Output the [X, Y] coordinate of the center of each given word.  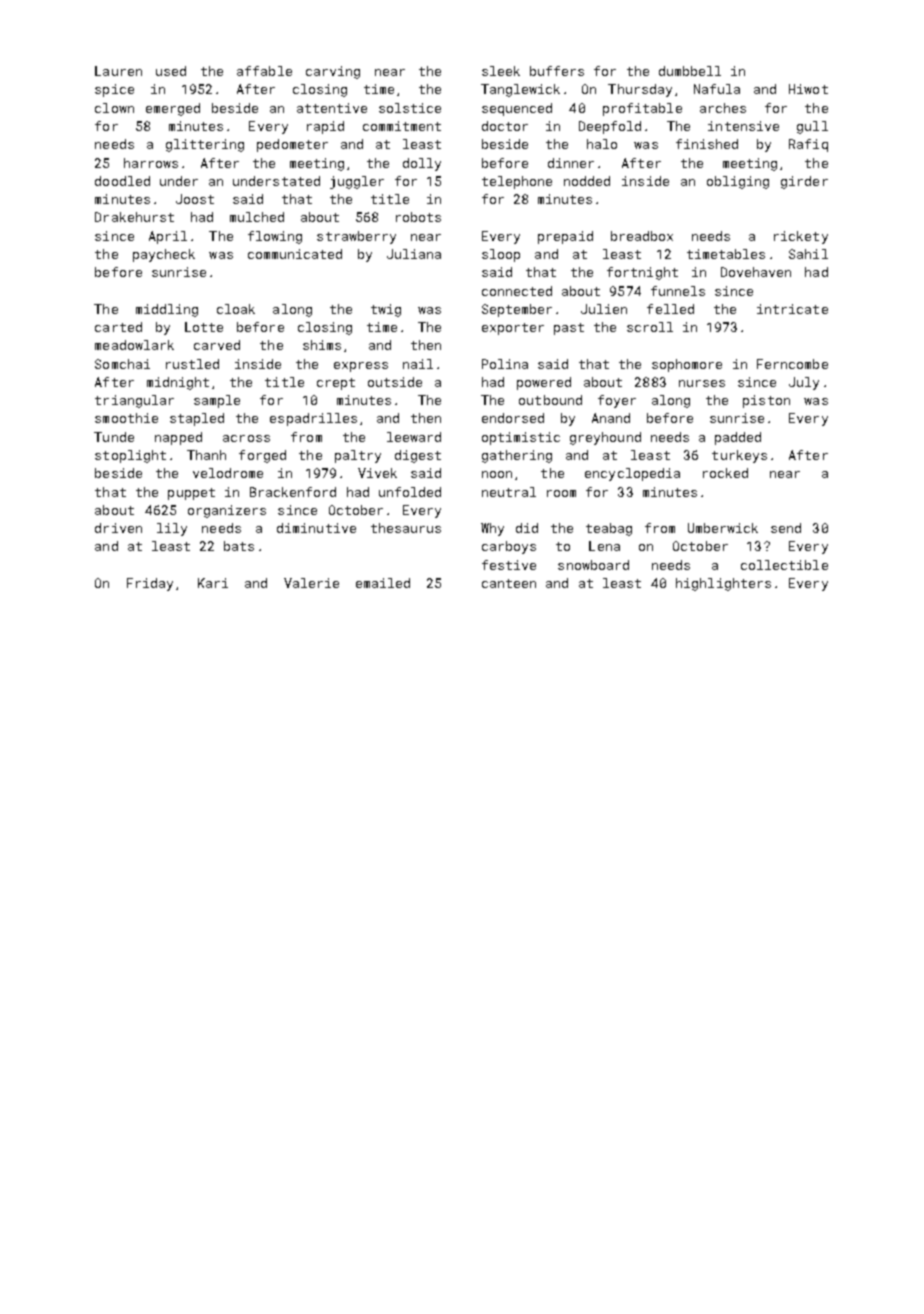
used [171, 71]
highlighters [723, 584]
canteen [509, 583]
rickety [801, 237]
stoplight [130, 456]
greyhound [605, 438]
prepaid [565, 237]
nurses [702, 383]
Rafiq [808, 145]
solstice [410, 108]
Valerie [311, 583]
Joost [195, 199]
